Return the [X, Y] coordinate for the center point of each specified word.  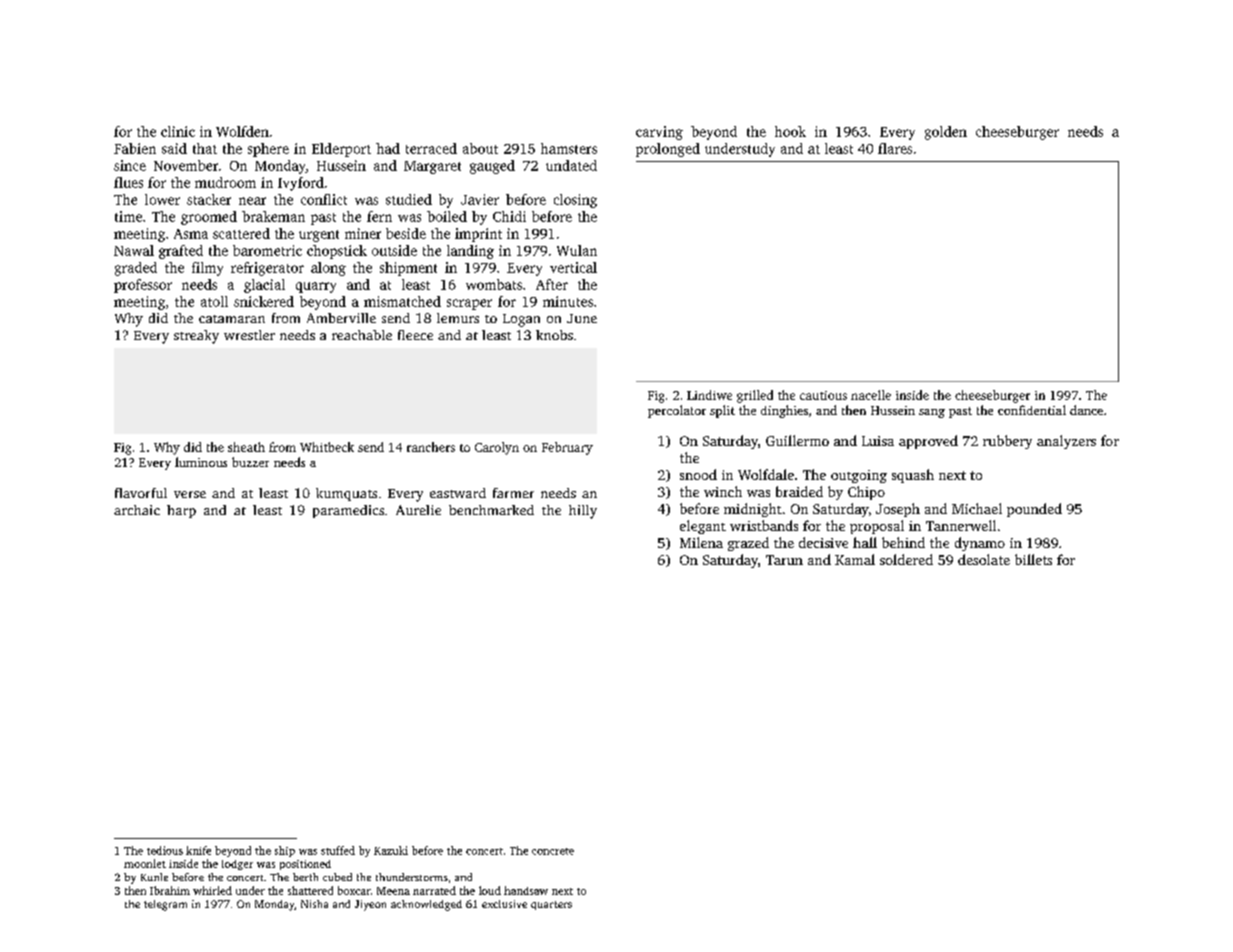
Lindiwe [709, 395]
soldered [906, 559]
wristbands [764, 525]
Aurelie [418, 510]
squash [913, 476]
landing [470, 252]
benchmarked [491, 510]
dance [1086, 410]
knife [198, 850]
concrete [553, 851]
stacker [209, 199]
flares [895, 148]
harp [181, 511]
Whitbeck [327, 447]
